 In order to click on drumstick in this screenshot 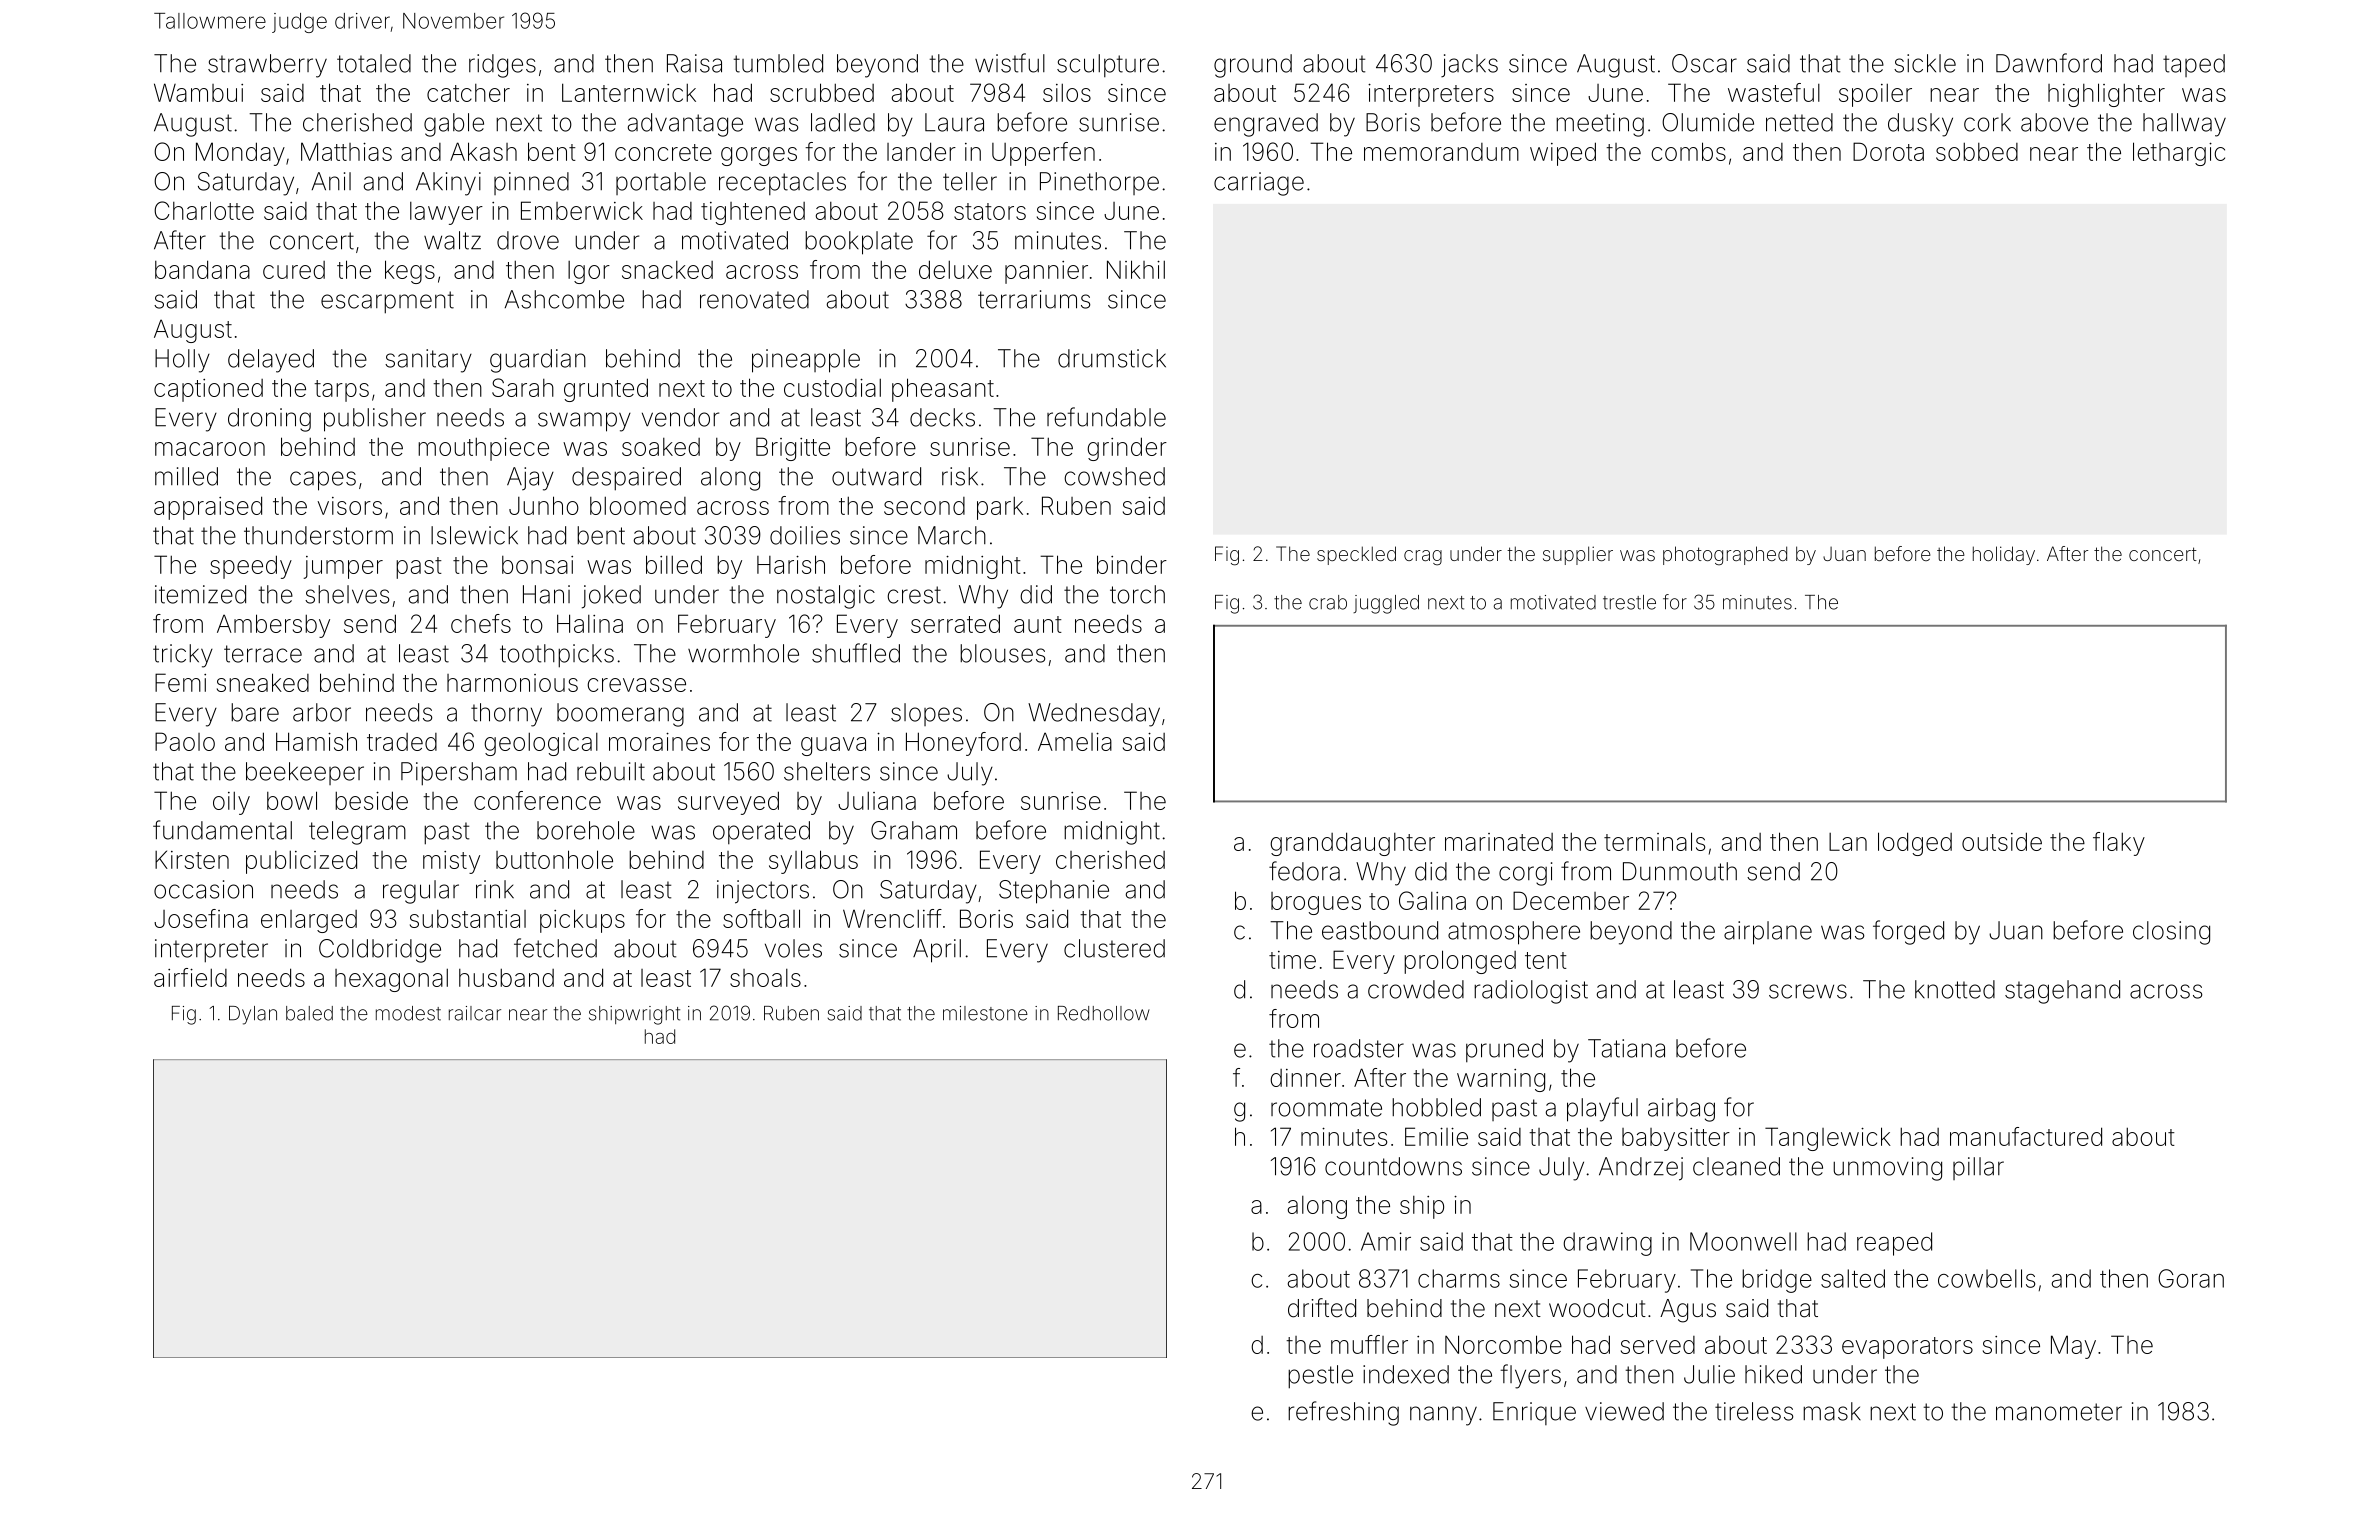, I will do `click(1112, 358)`.
